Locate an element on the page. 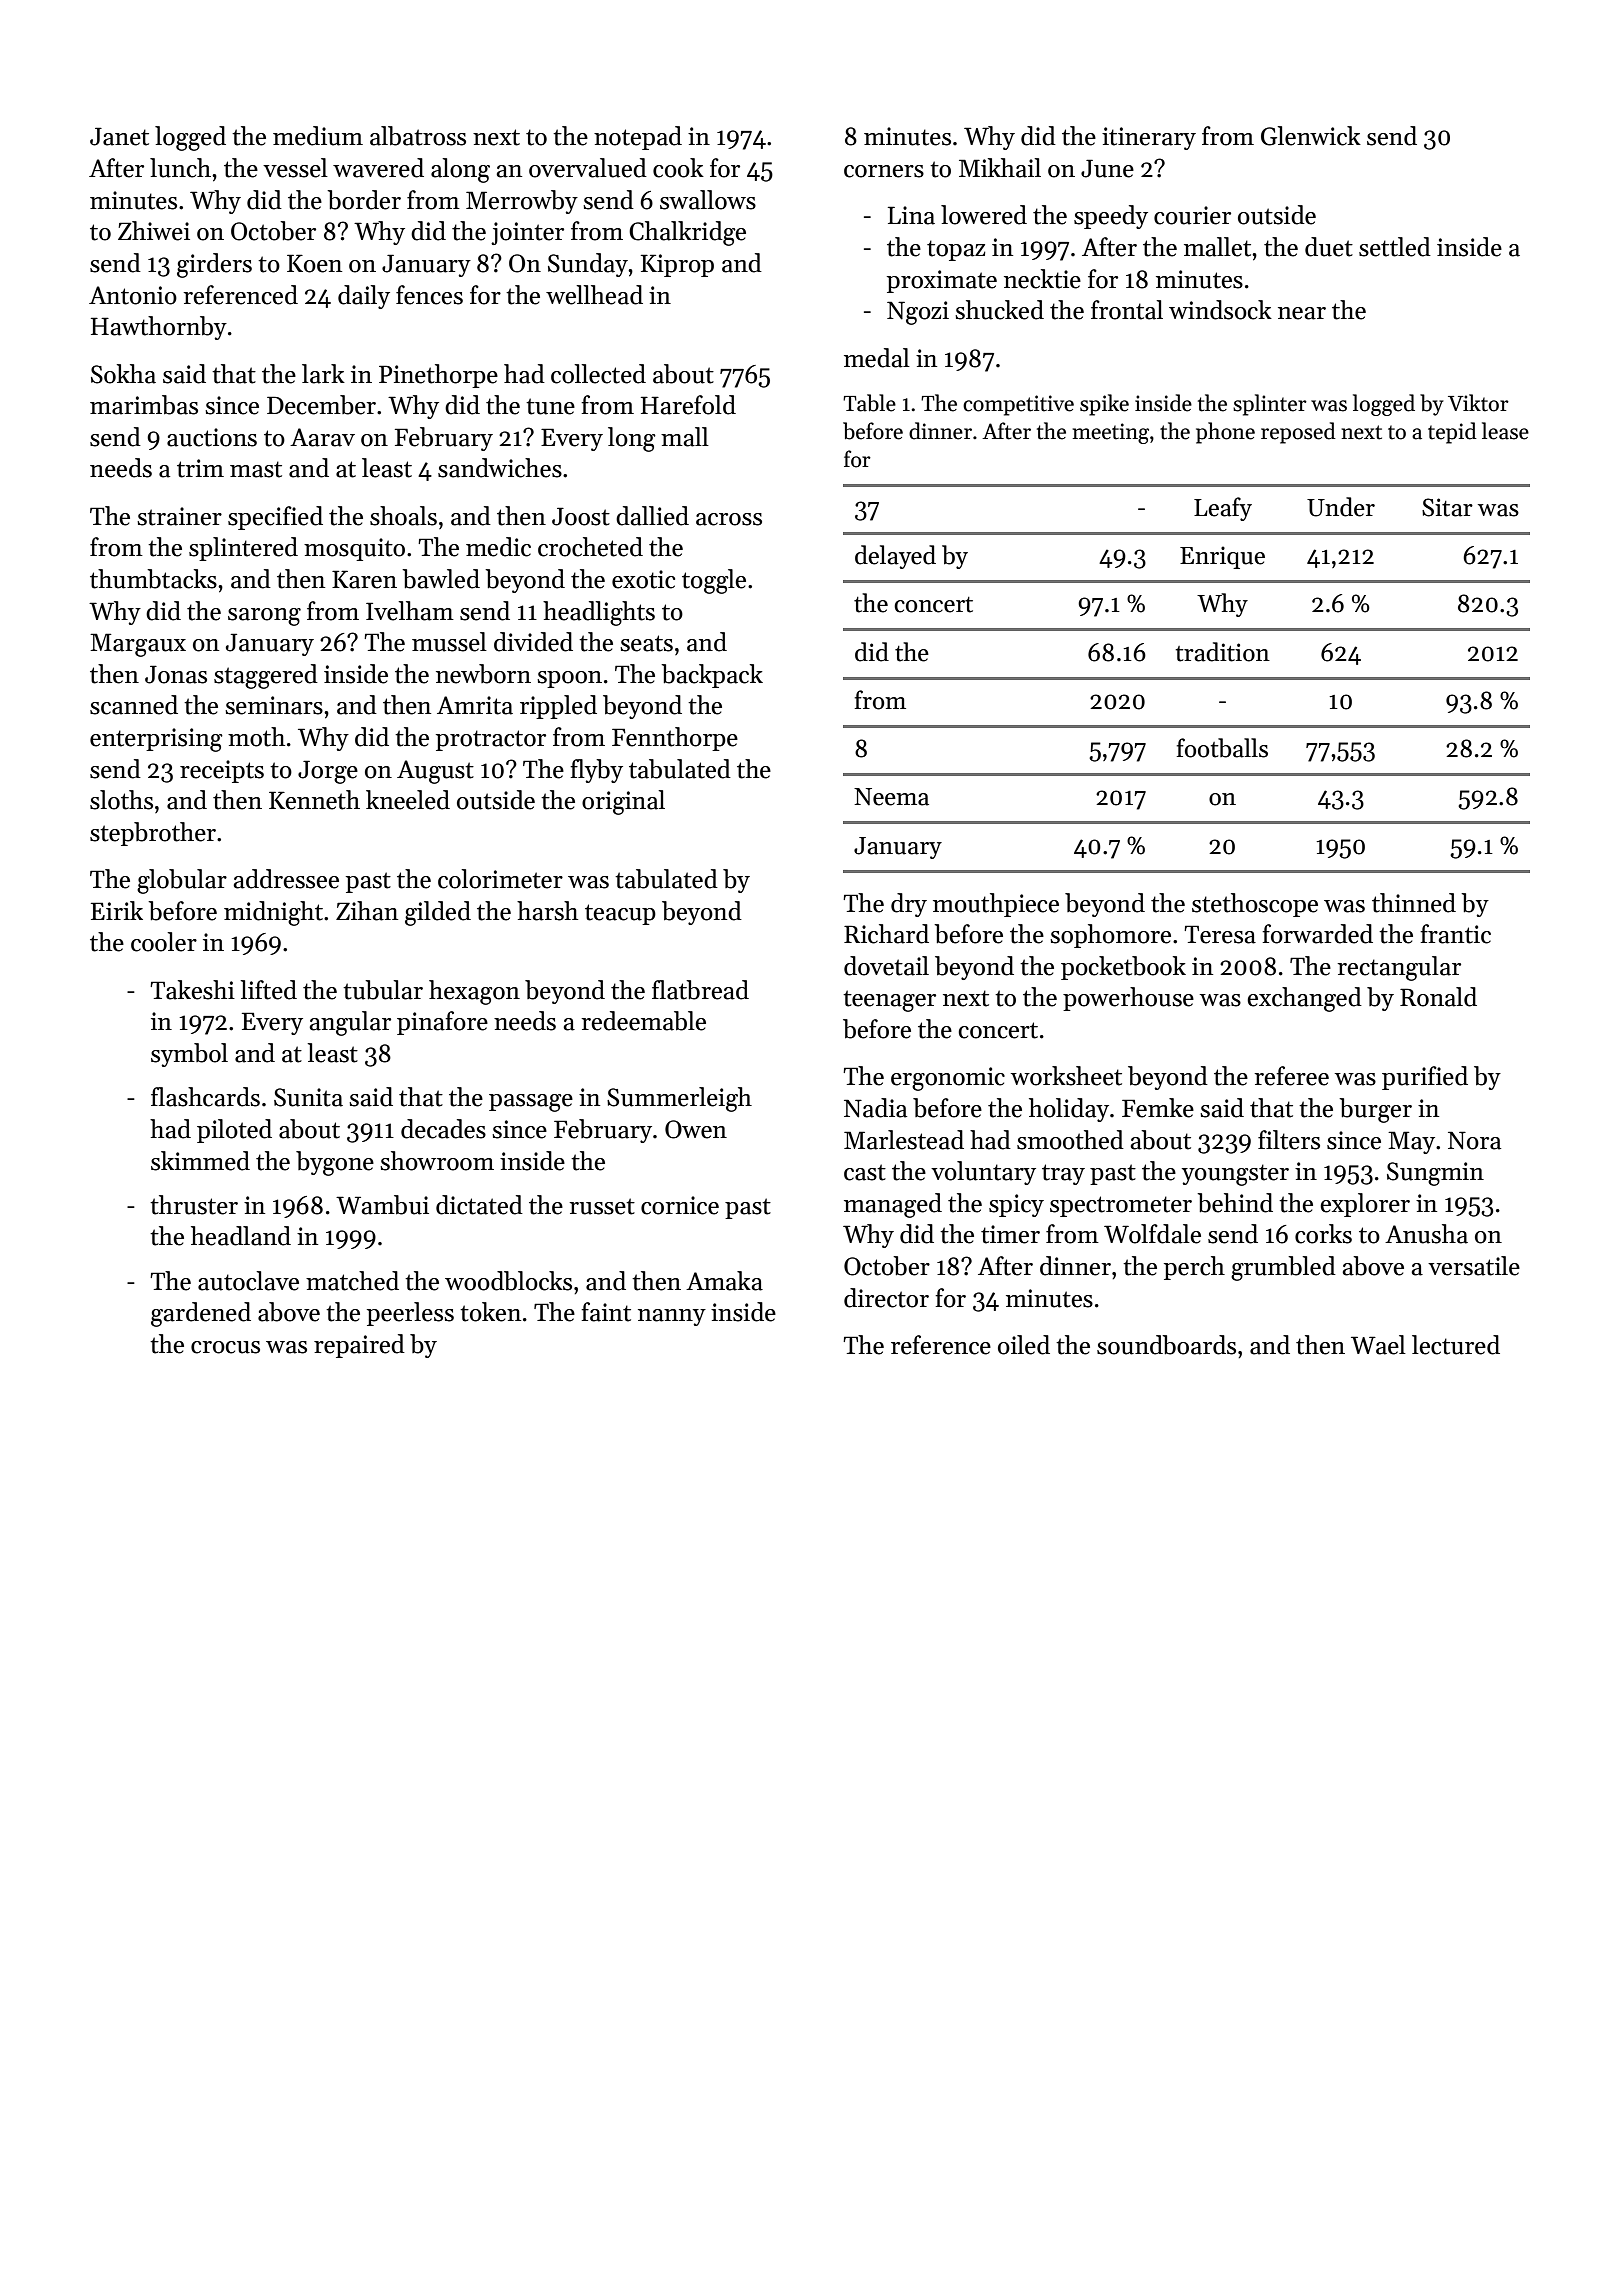 Image resolution: width=1620 pixels, height=2292 pixels. Under is located at coordinates (1341, 507).
